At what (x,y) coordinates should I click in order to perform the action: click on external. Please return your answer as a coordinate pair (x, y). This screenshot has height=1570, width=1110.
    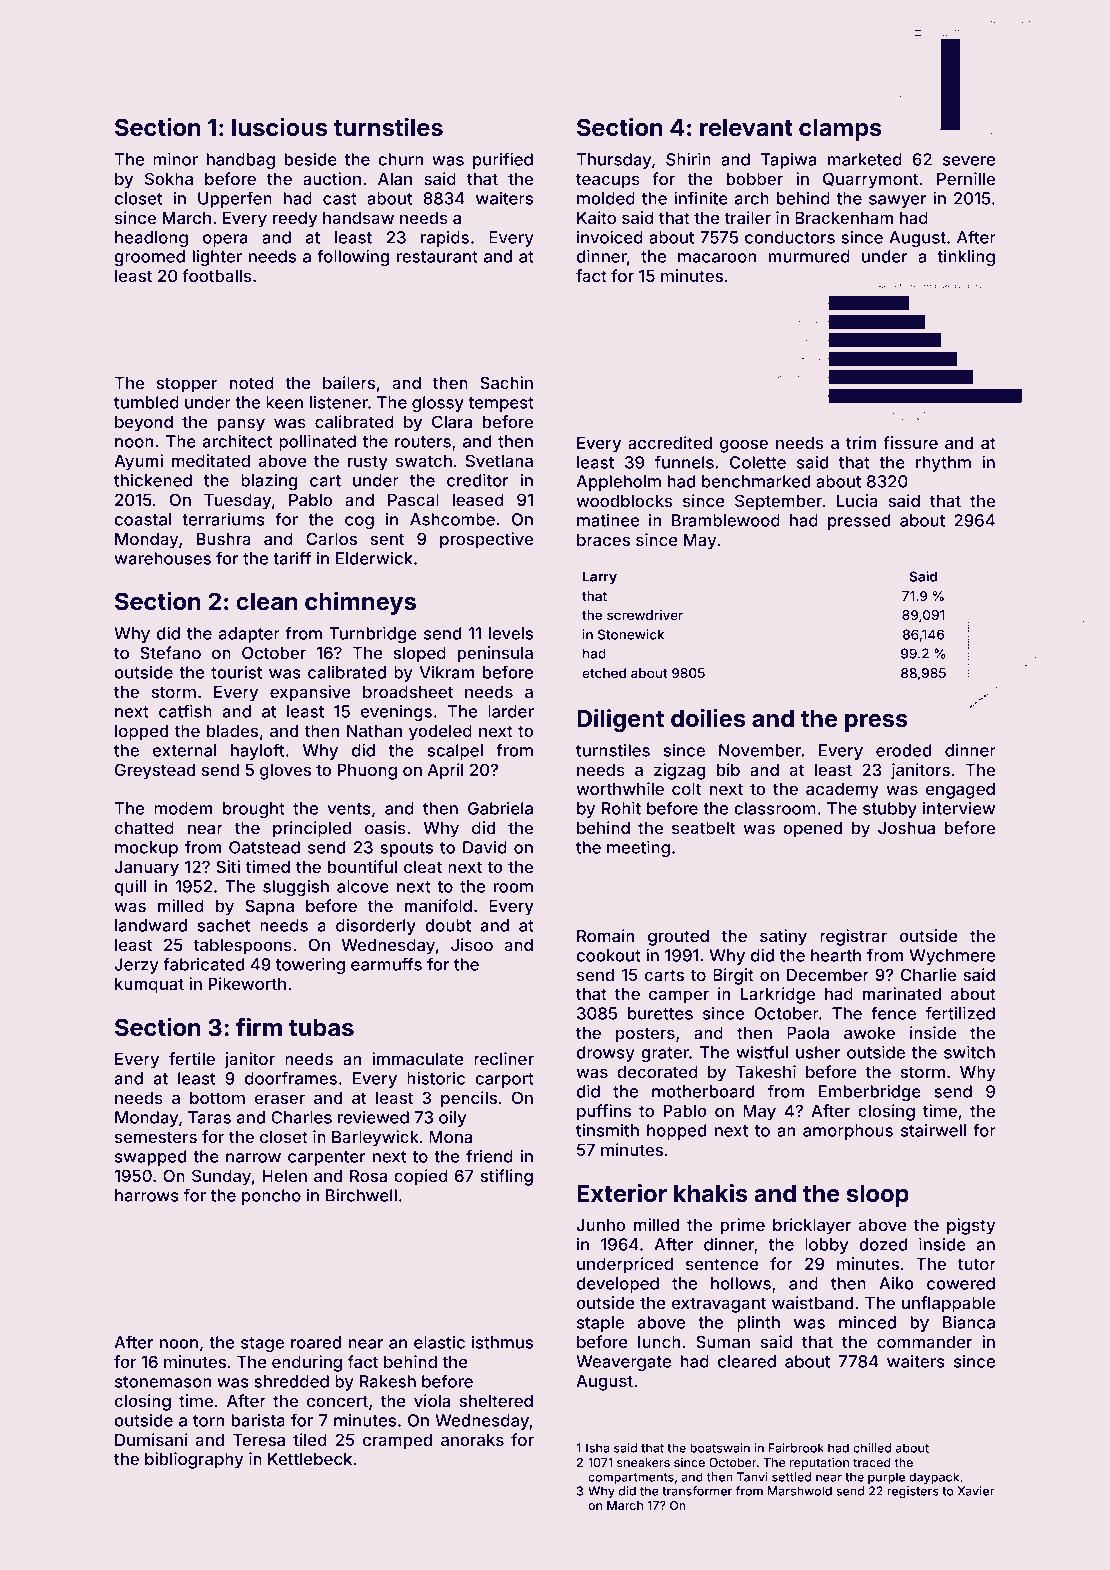
    Looking at the image, I should click on (184, 750).
